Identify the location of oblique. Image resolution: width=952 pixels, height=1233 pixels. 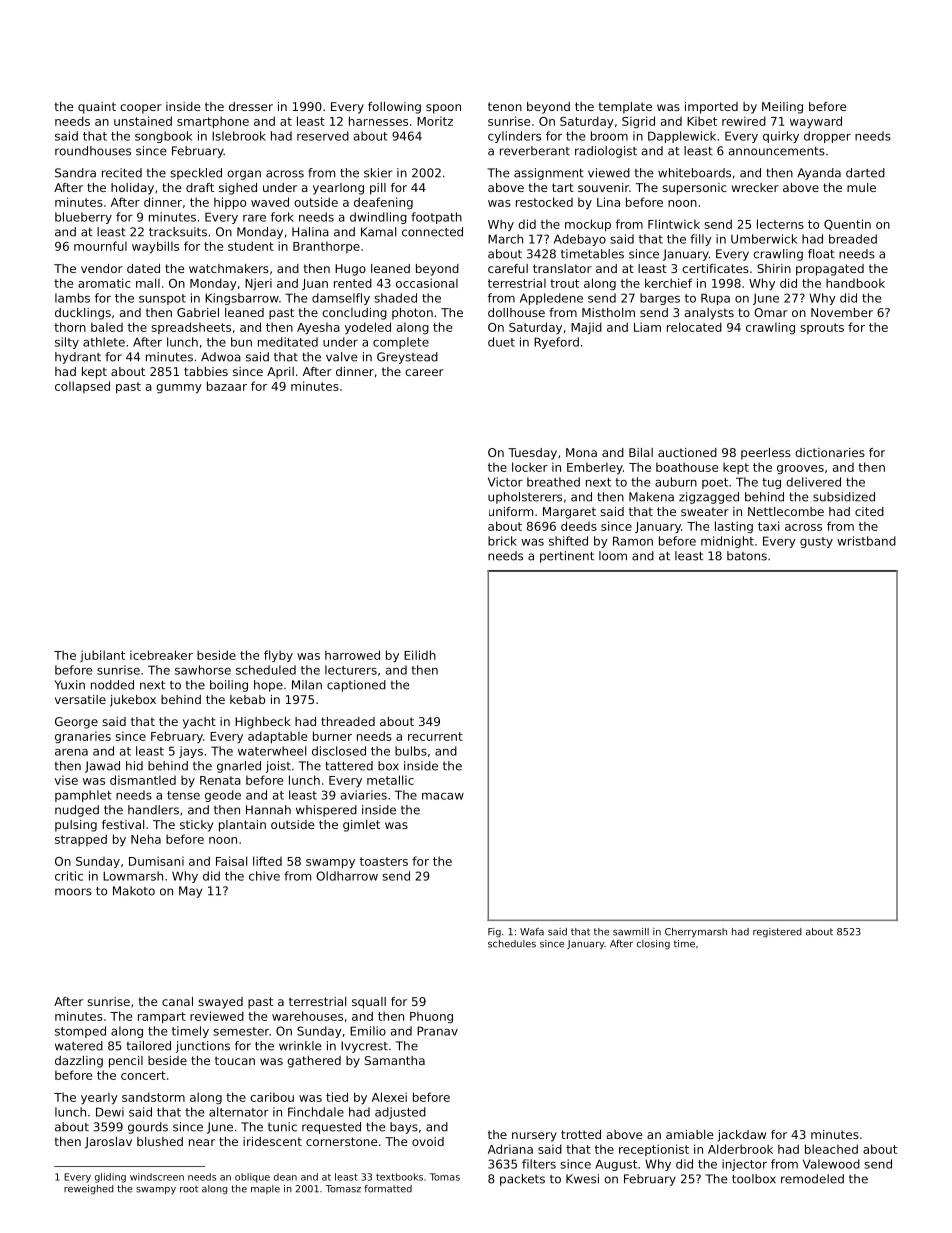
(252, 1178).
